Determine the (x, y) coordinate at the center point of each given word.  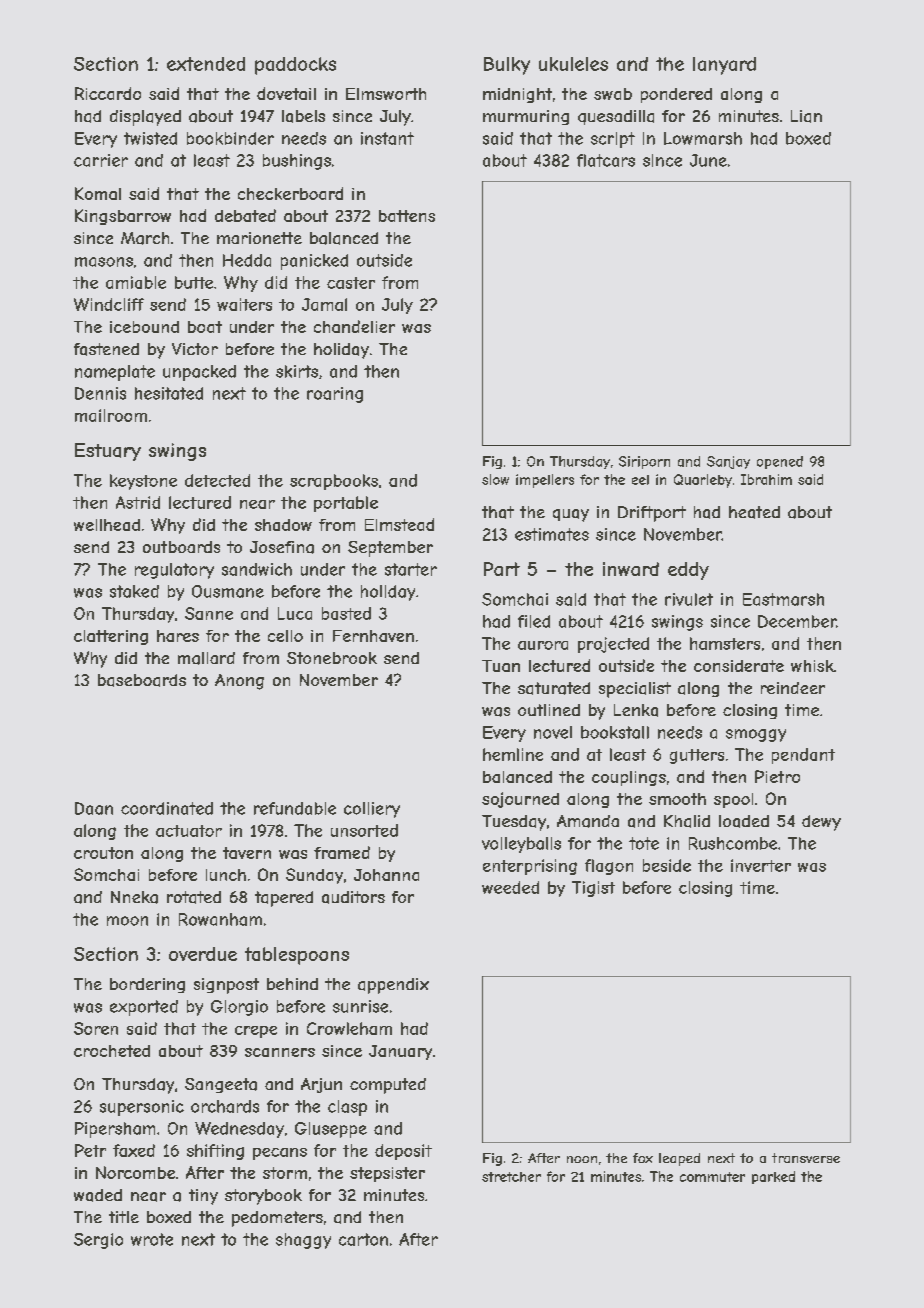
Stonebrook (332, 658)
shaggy (303, 1241)
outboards (181, 547)
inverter (761, 865)
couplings (629, 778)
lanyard (724, 66)
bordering (147, 985)
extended (206, 64)
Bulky (507, 66)
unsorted (364, 830)
